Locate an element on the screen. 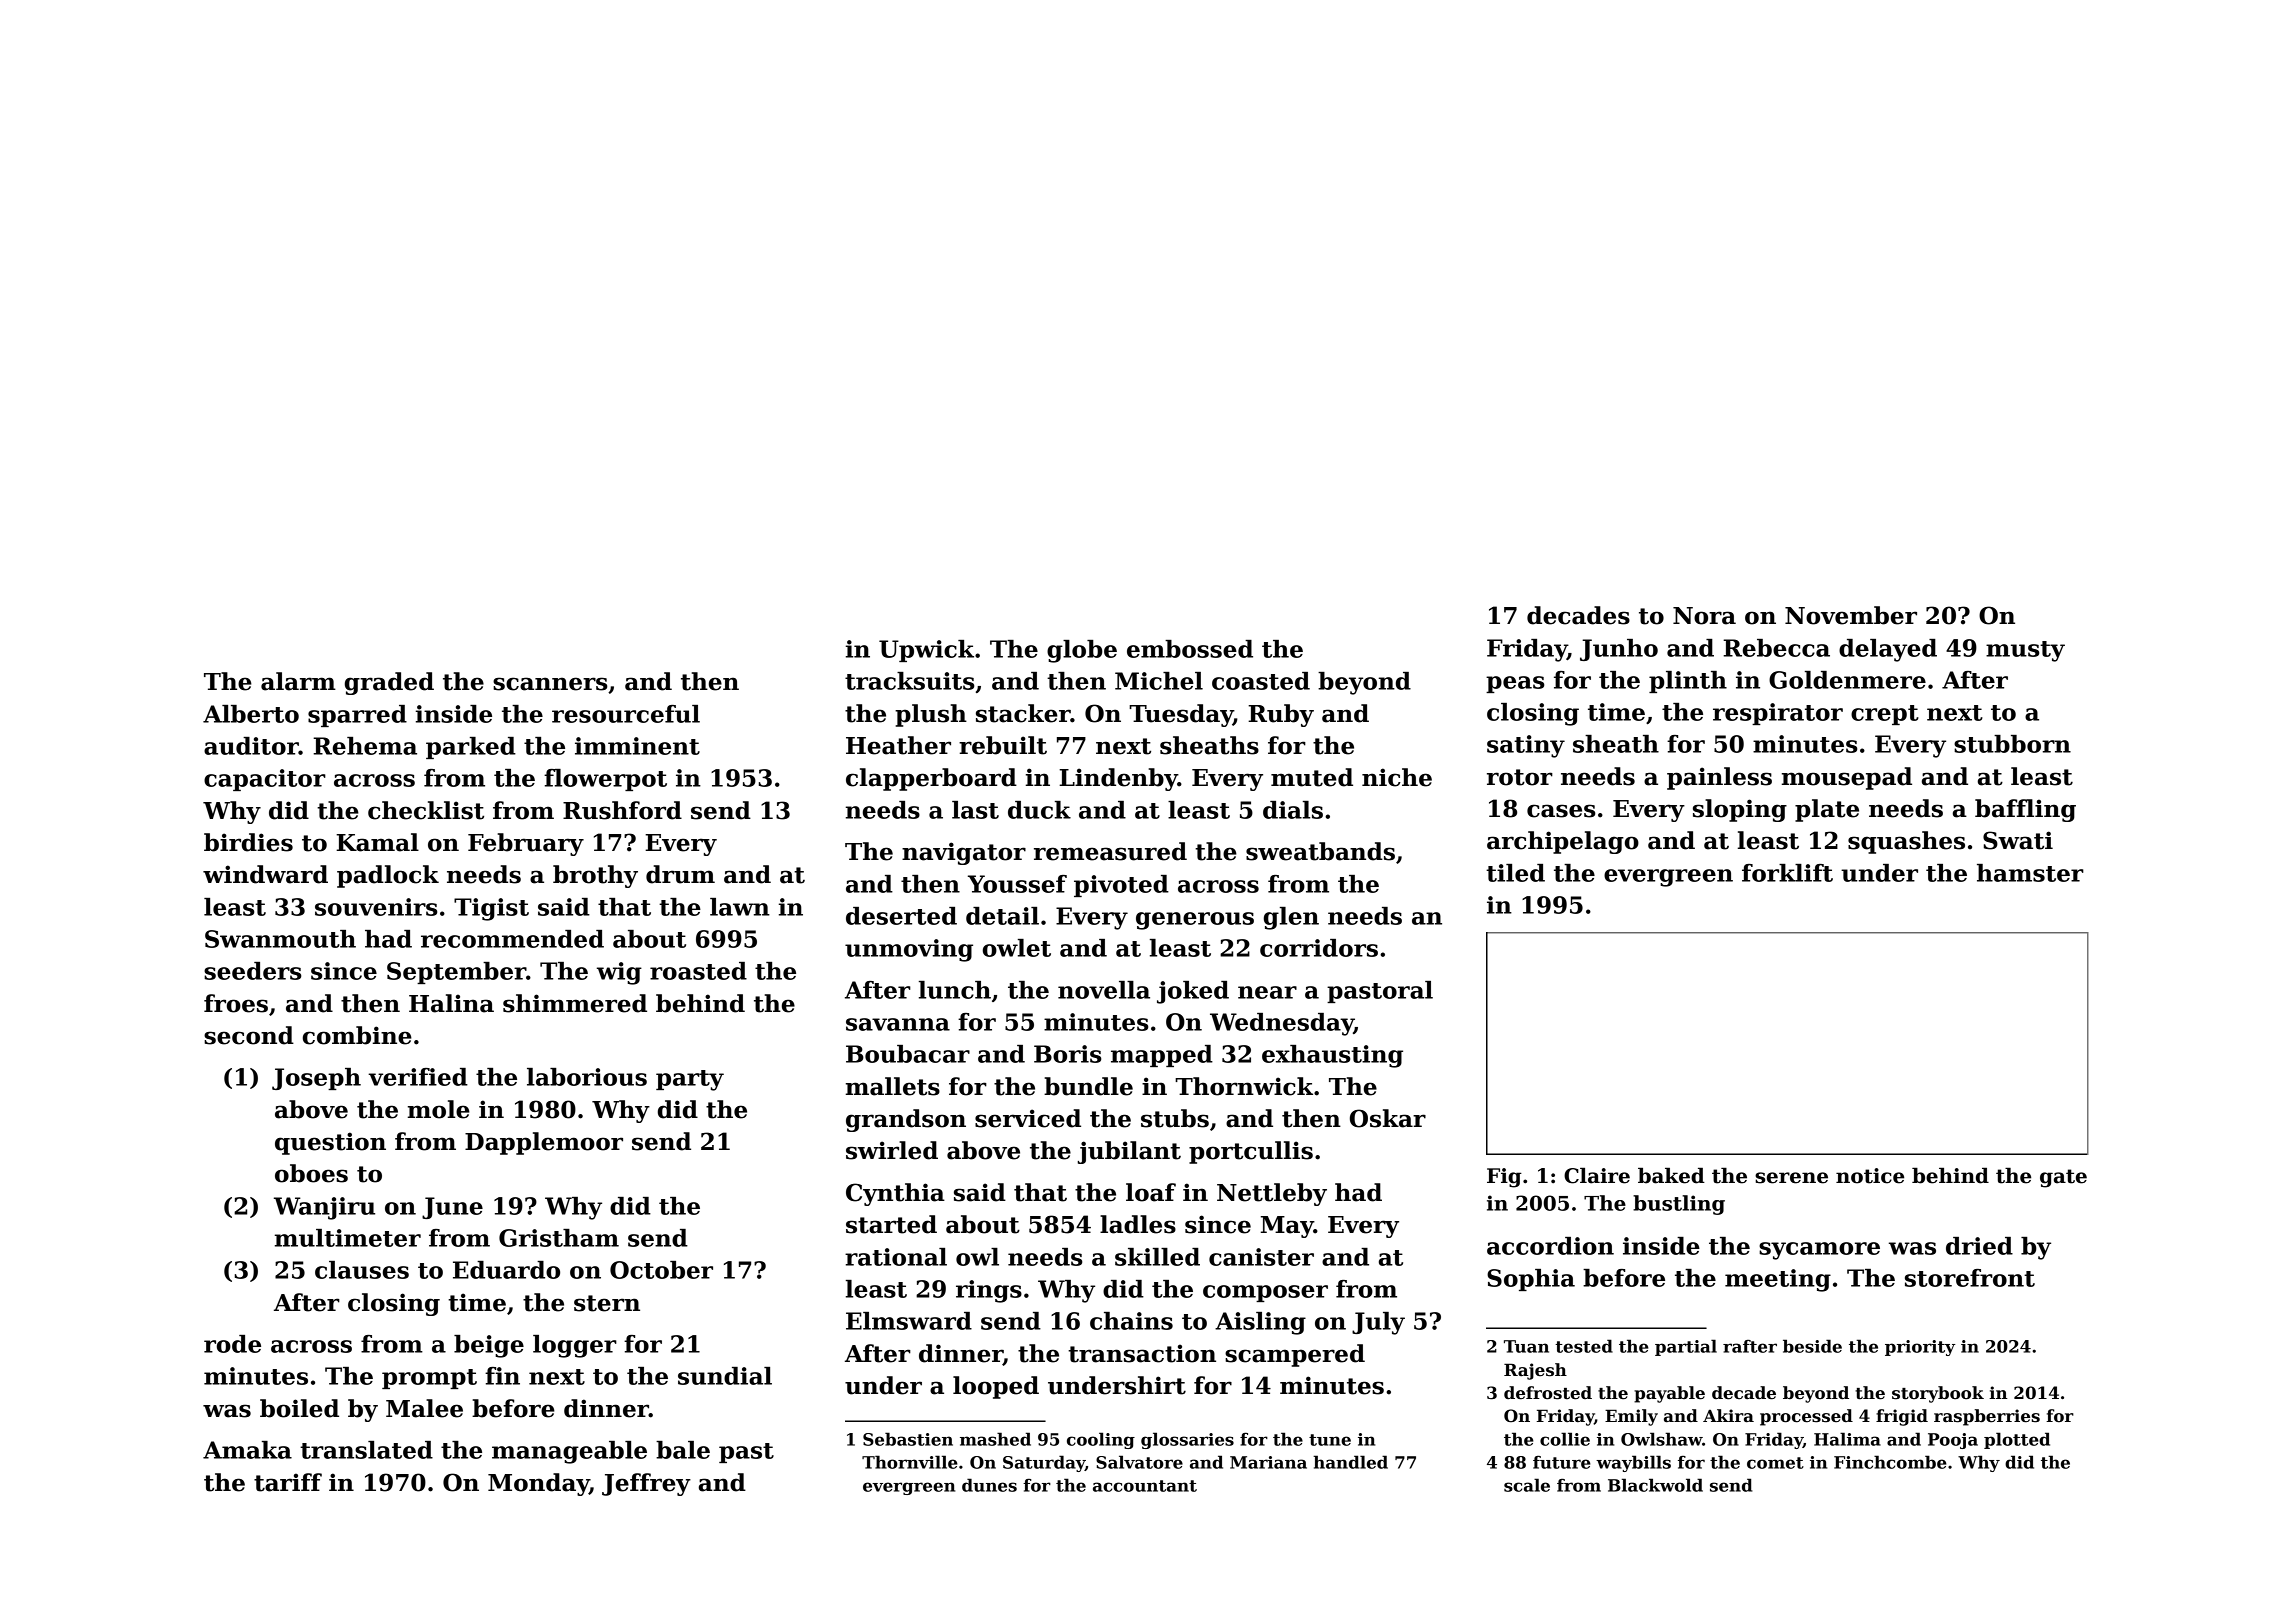  November is located at coordinates (1851, 615).
